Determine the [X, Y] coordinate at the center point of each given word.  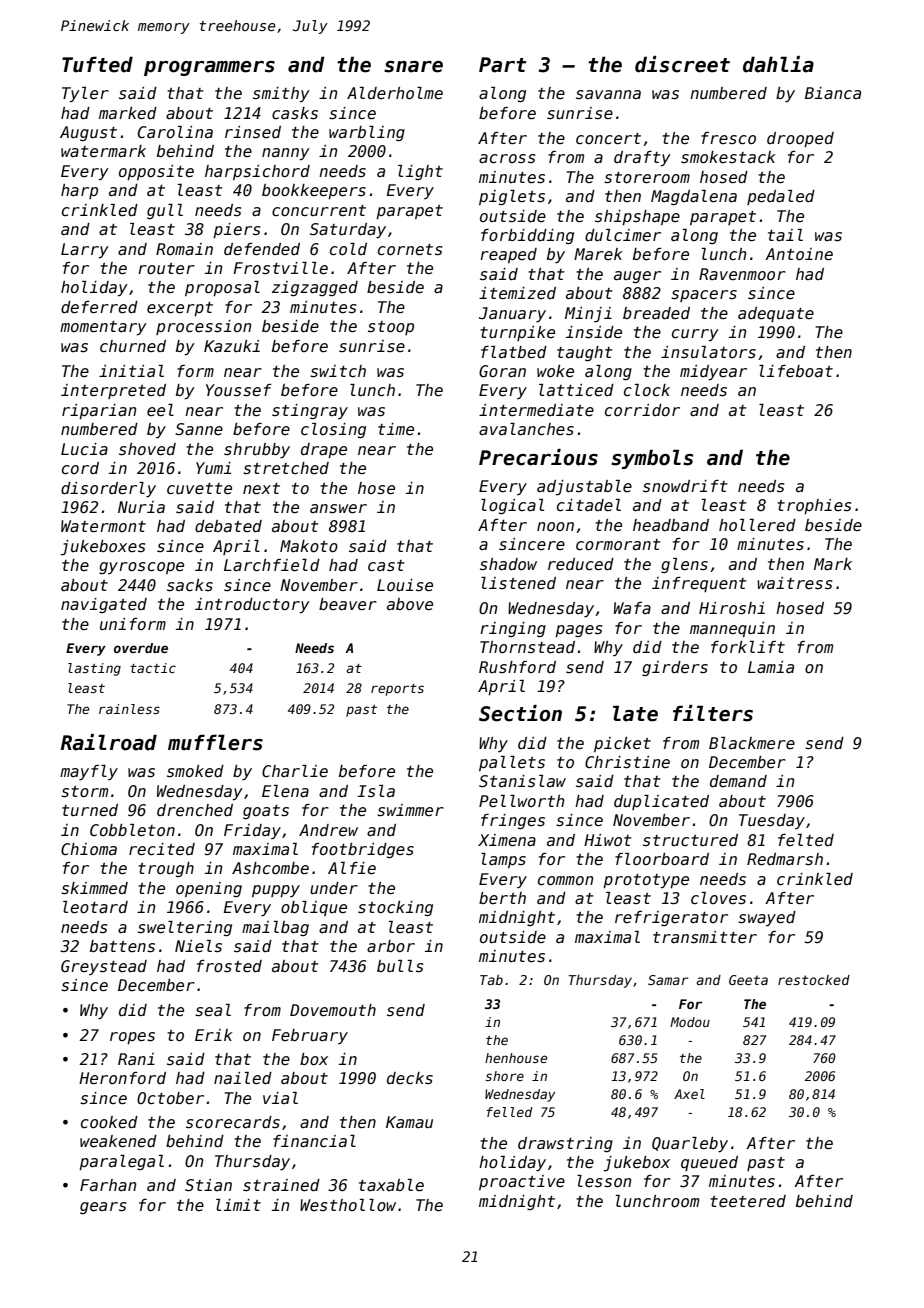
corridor [642, 410]
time [396, 429]
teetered [748, 1201]
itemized [517, 293]
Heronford [122, 1078]
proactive [522, 1182]
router [166, 268]
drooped [800, 139]
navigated [104, 605]
